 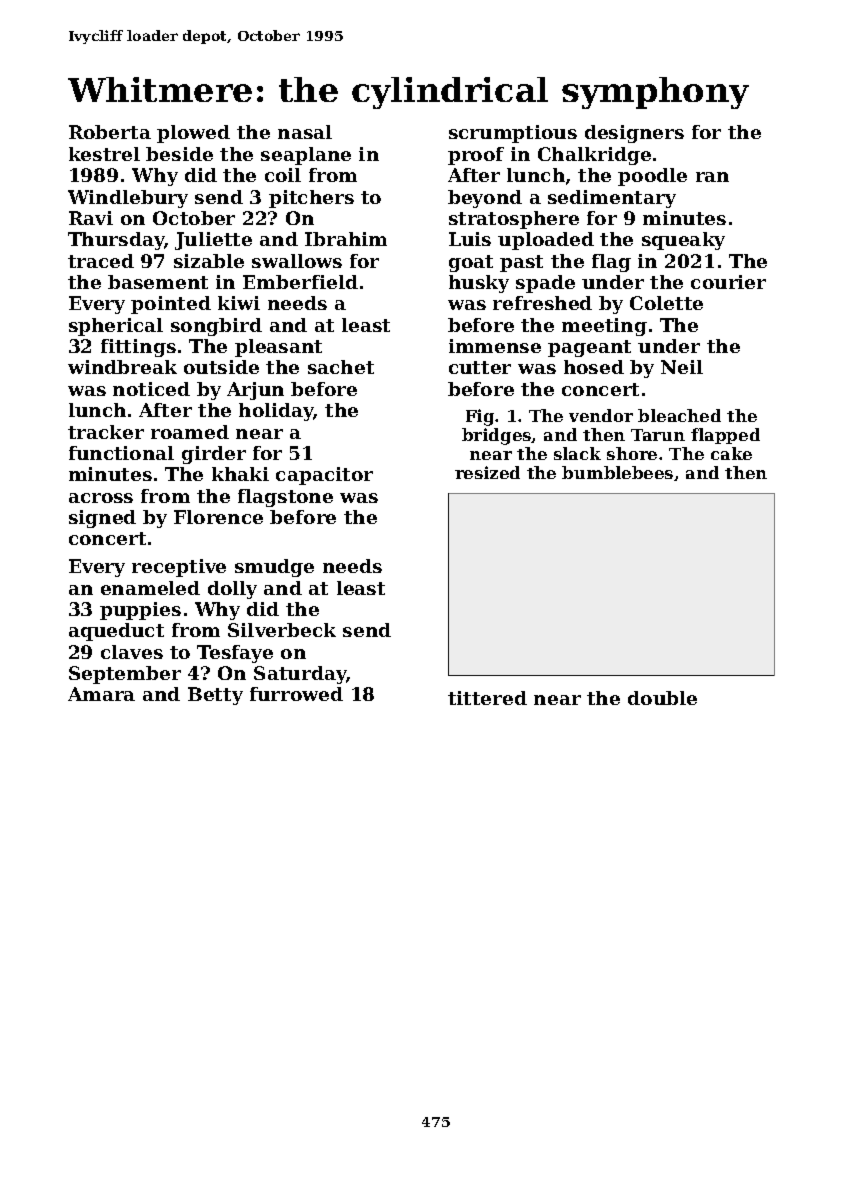 What do you see at coordinates (634, 134) in the screenshot?
I see `designers` at bounding box center [634, 134].
